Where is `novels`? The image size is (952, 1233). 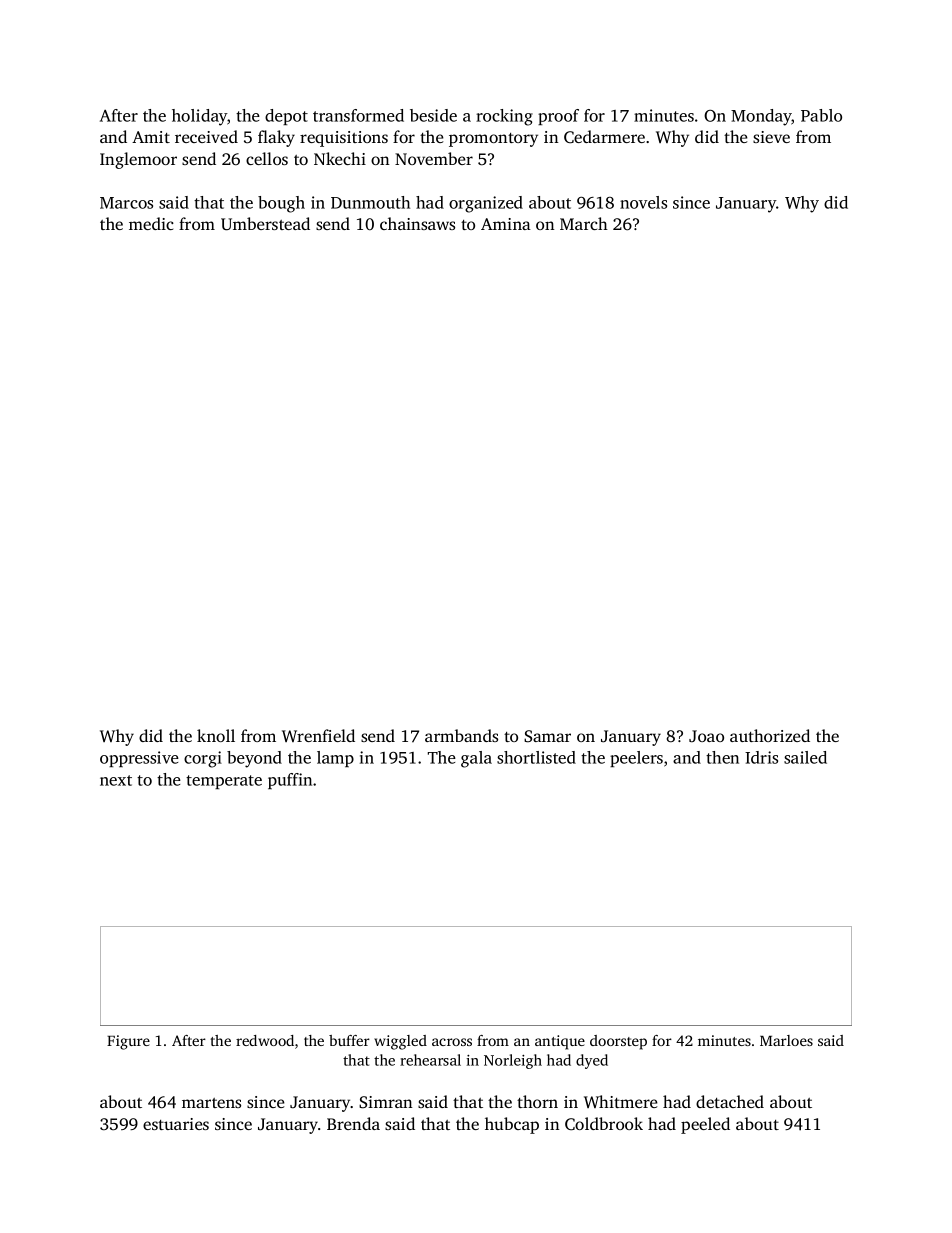 novels is located at coordinates (643, 202).
